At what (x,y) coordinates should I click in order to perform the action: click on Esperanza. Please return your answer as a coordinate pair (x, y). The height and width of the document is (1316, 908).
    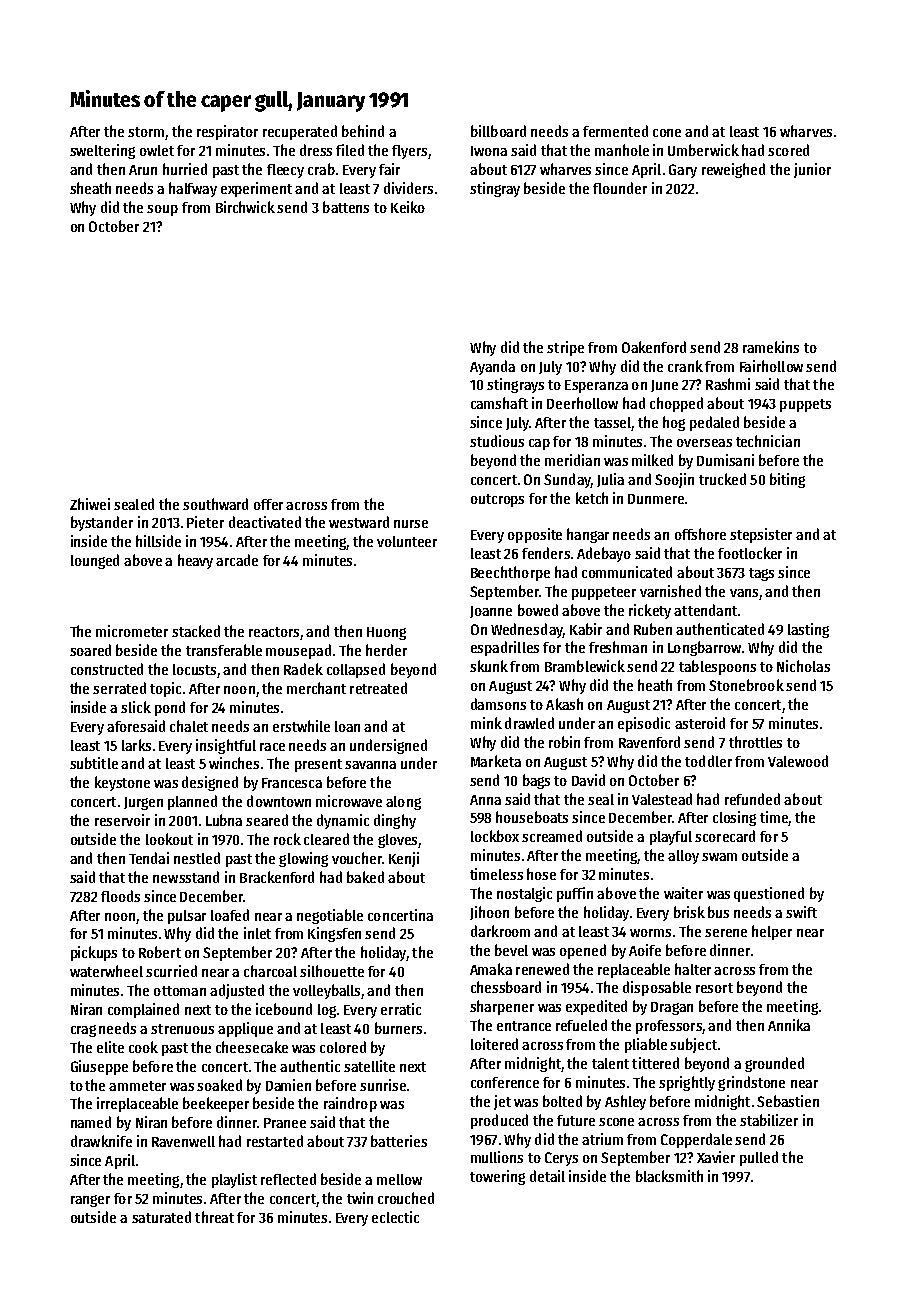
    Looking at the image, I should click on (596, 386).
